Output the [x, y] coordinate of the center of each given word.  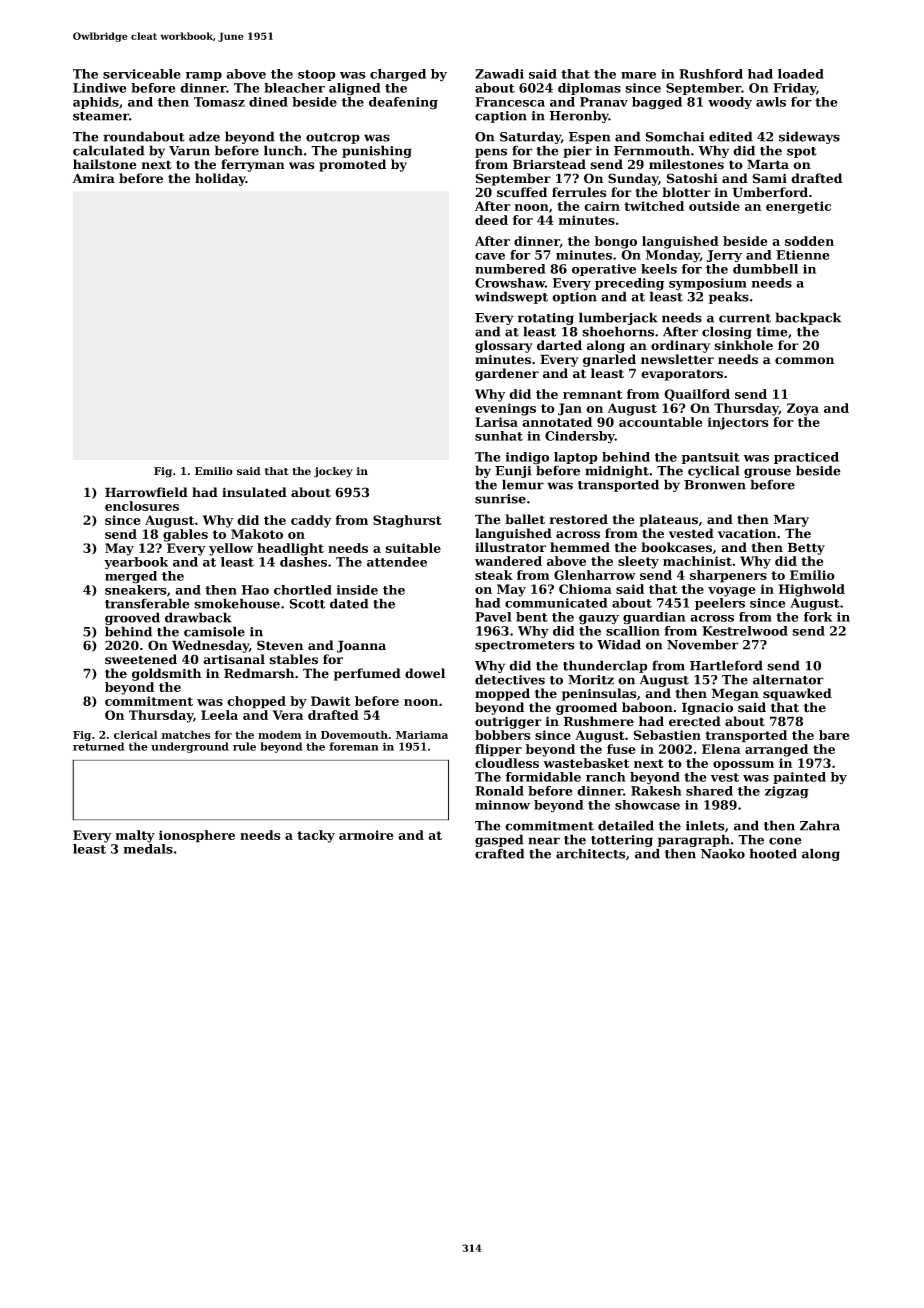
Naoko [723, 853]
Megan [735, 694]
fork [818, 617]
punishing [377, 151]
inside [357, 590]
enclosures [142, 506]
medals [148, 849]
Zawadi [499, 74]
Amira [94, 178]
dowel [425, 673]
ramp [204, 76]
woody [730, 103]
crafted [500, 853]
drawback [198, 617]
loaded [801, 74]
